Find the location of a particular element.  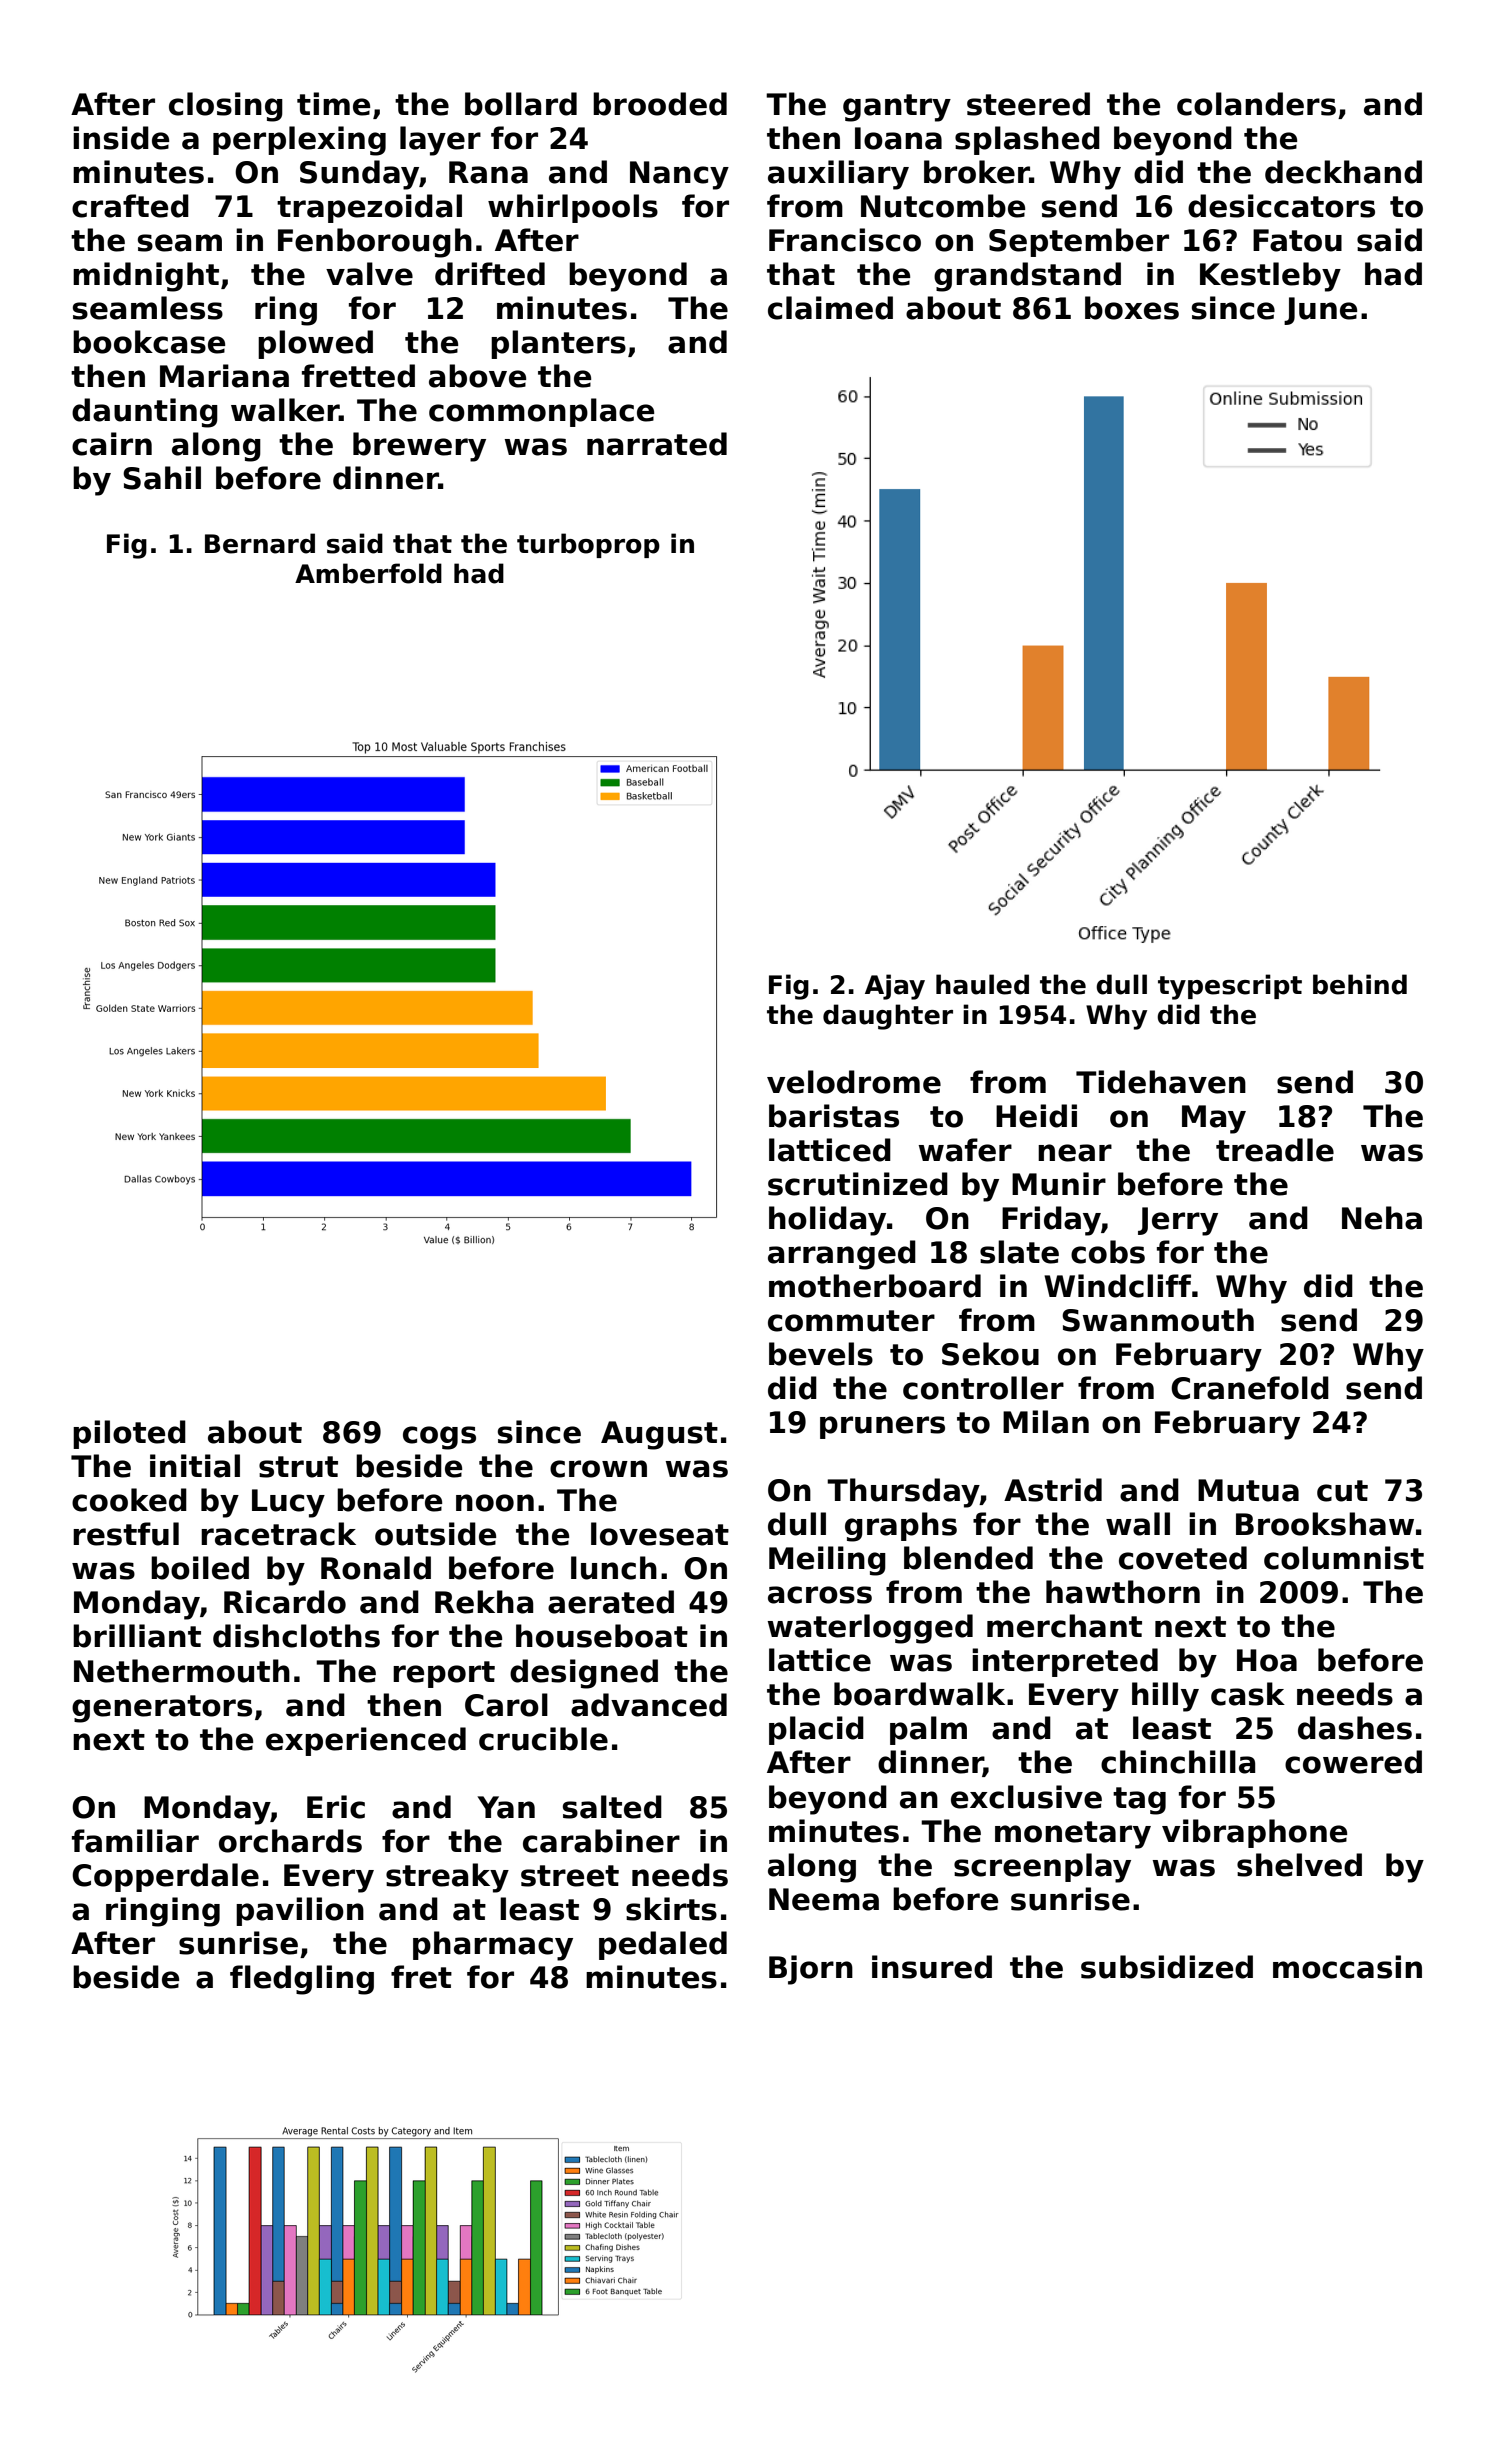

behind is located at coordinates (1360, 984).
